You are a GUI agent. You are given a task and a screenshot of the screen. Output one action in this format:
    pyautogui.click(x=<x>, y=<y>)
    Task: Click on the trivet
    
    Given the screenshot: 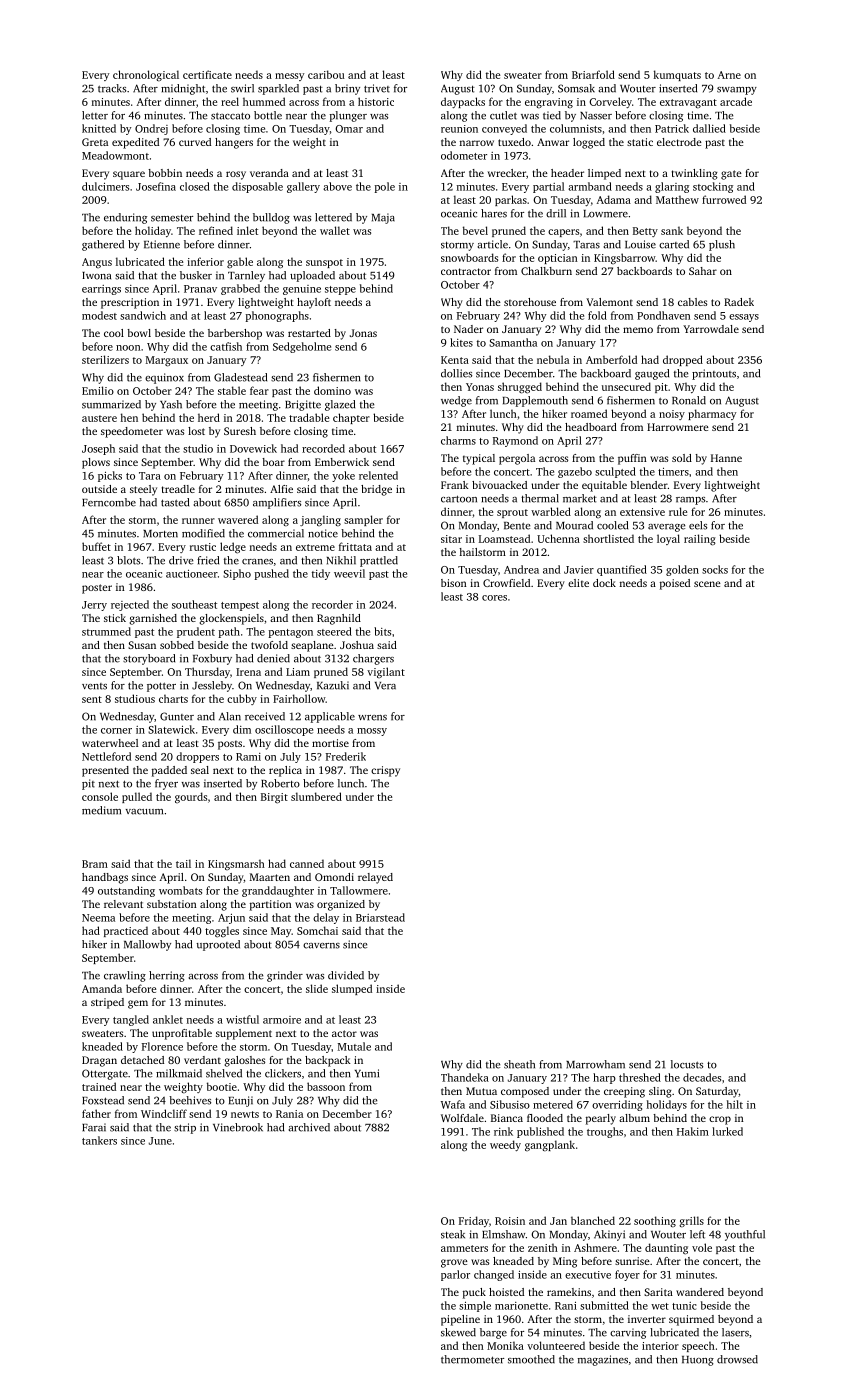 What is the action you would take?
    pyautogui.click(x=377, y=88)
